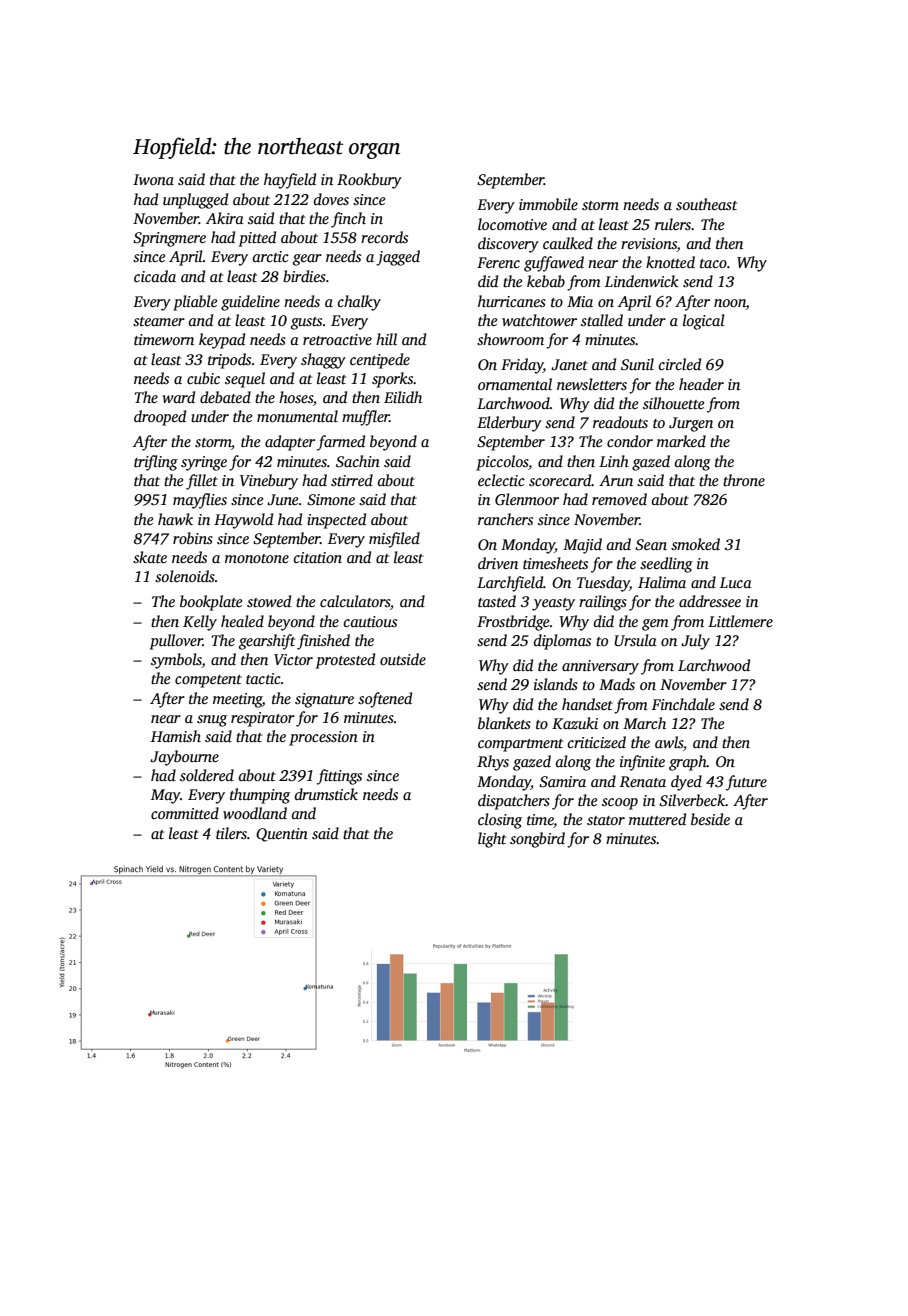  What do you see at coordinates (706, 204) in the screenshot?
I see `southeast` at bounding box center [706, 204].
